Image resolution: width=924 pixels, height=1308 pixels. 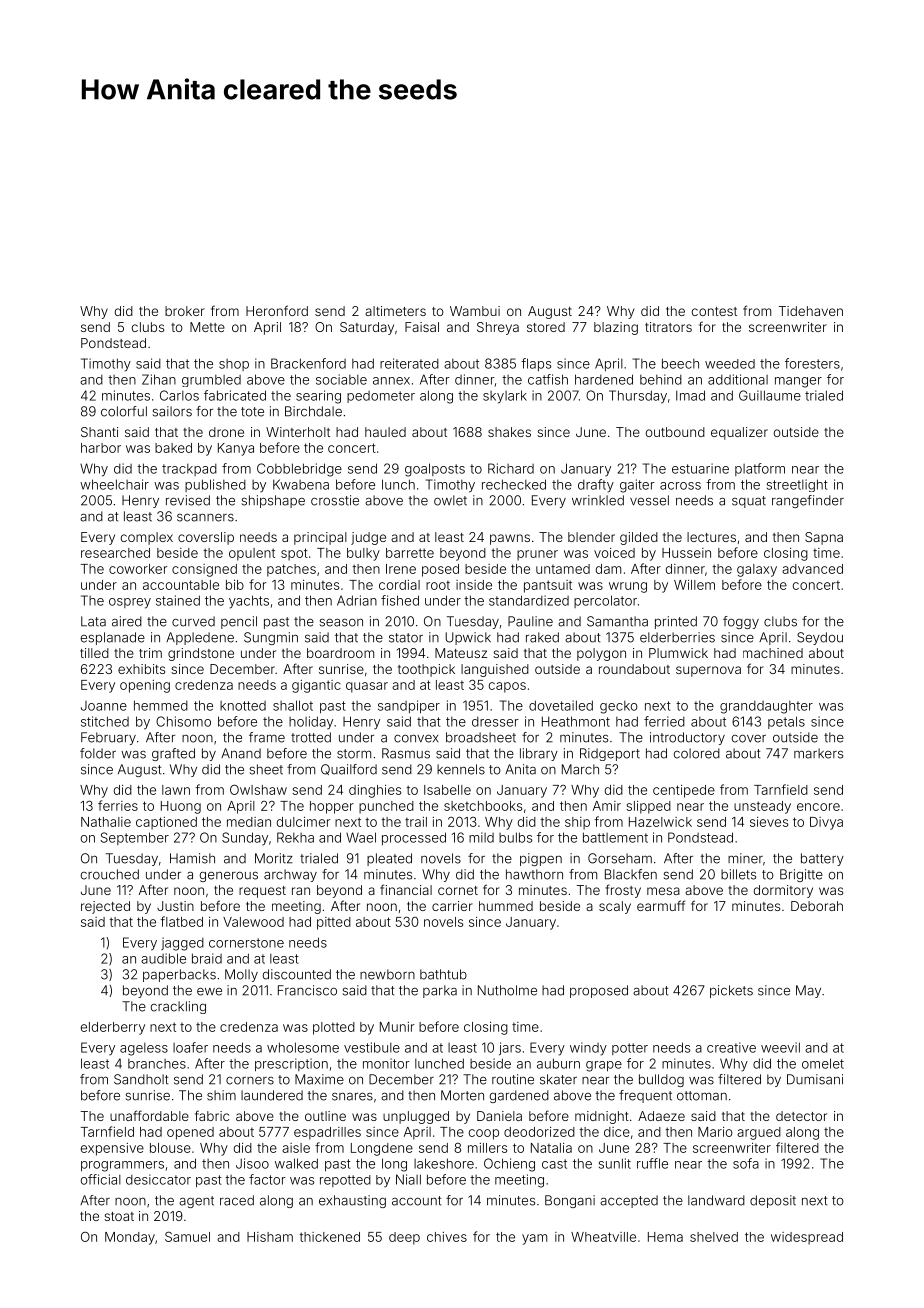 What do you see at coordinates (190, 1133) in the page?
I see `opened` at bounding box center [190, 1133].
